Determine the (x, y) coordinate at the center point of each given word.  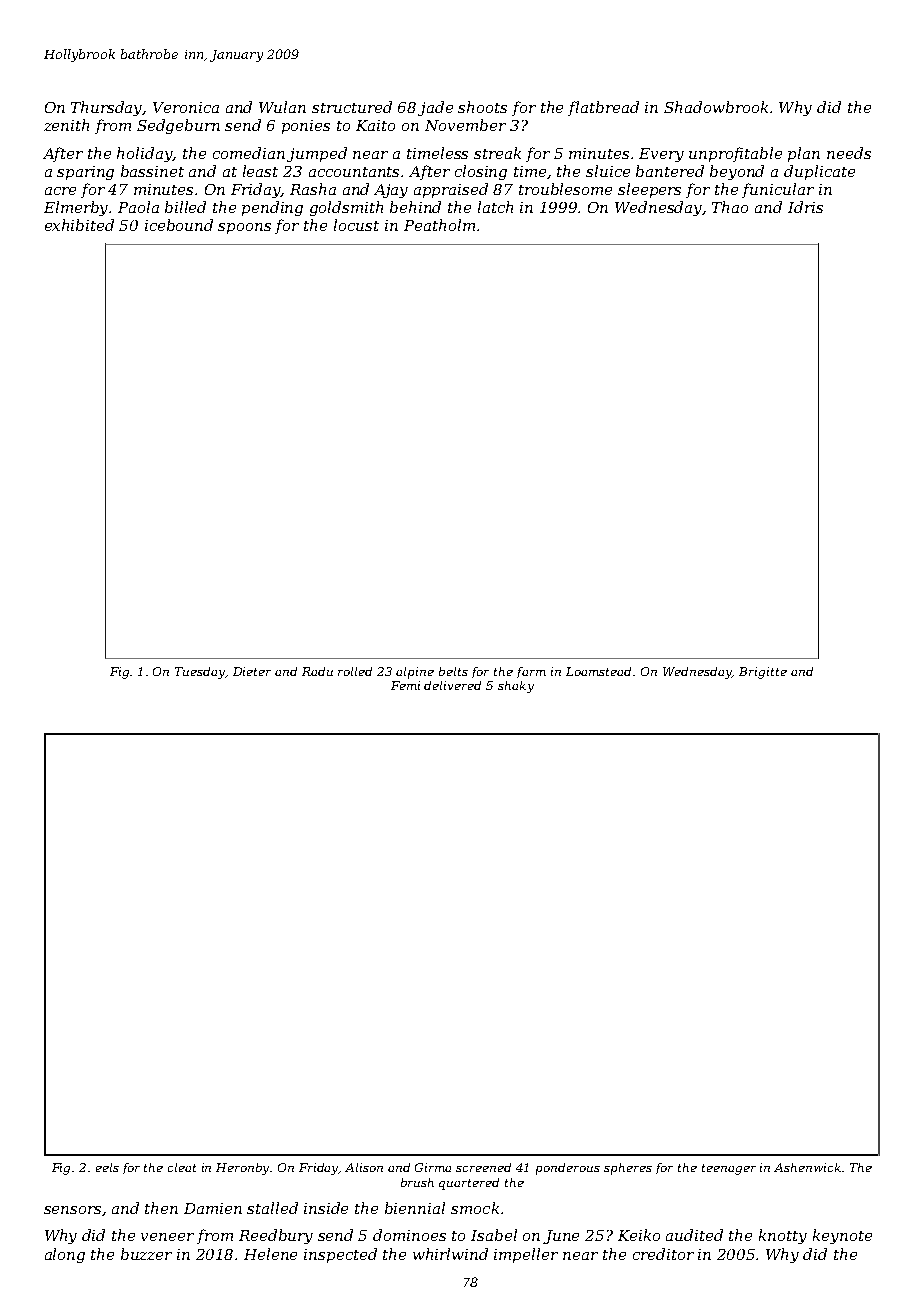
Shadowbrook (716, 107)
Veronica (186, 107)
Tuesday (200, 673)
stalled (272, 1208)
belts (453, 671)
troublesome (565, 189)
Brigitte (763, 673)
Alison (364, 1167)
